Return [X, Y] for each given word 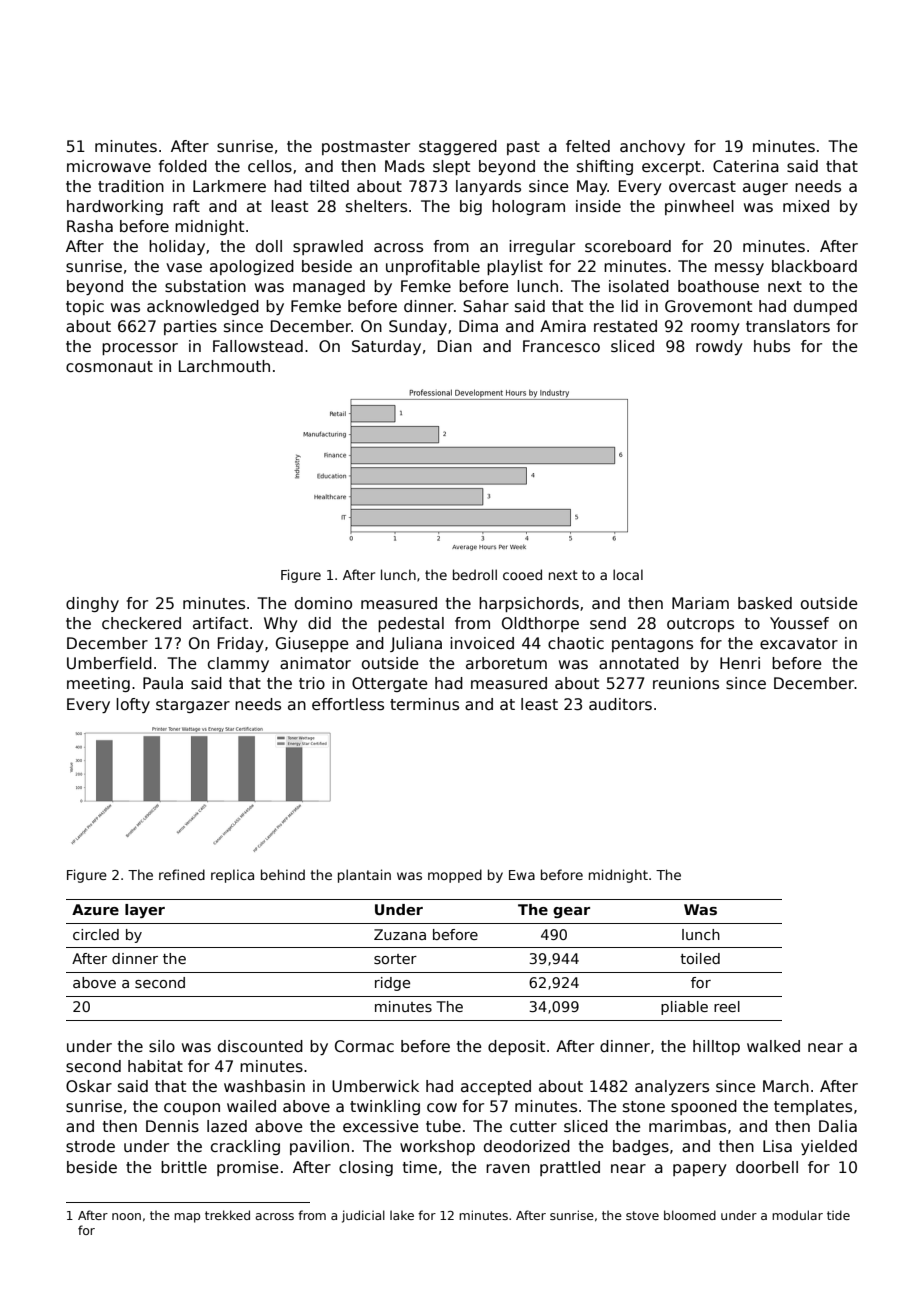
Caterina [746, 166]
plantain [364, 876]
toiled [700, 958]
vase [184, 267]
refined [182, 874]
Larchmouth [224, 366]
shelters [376, 206]
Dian [455, 346]
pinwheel [699, 207]
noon [126, 1216]
